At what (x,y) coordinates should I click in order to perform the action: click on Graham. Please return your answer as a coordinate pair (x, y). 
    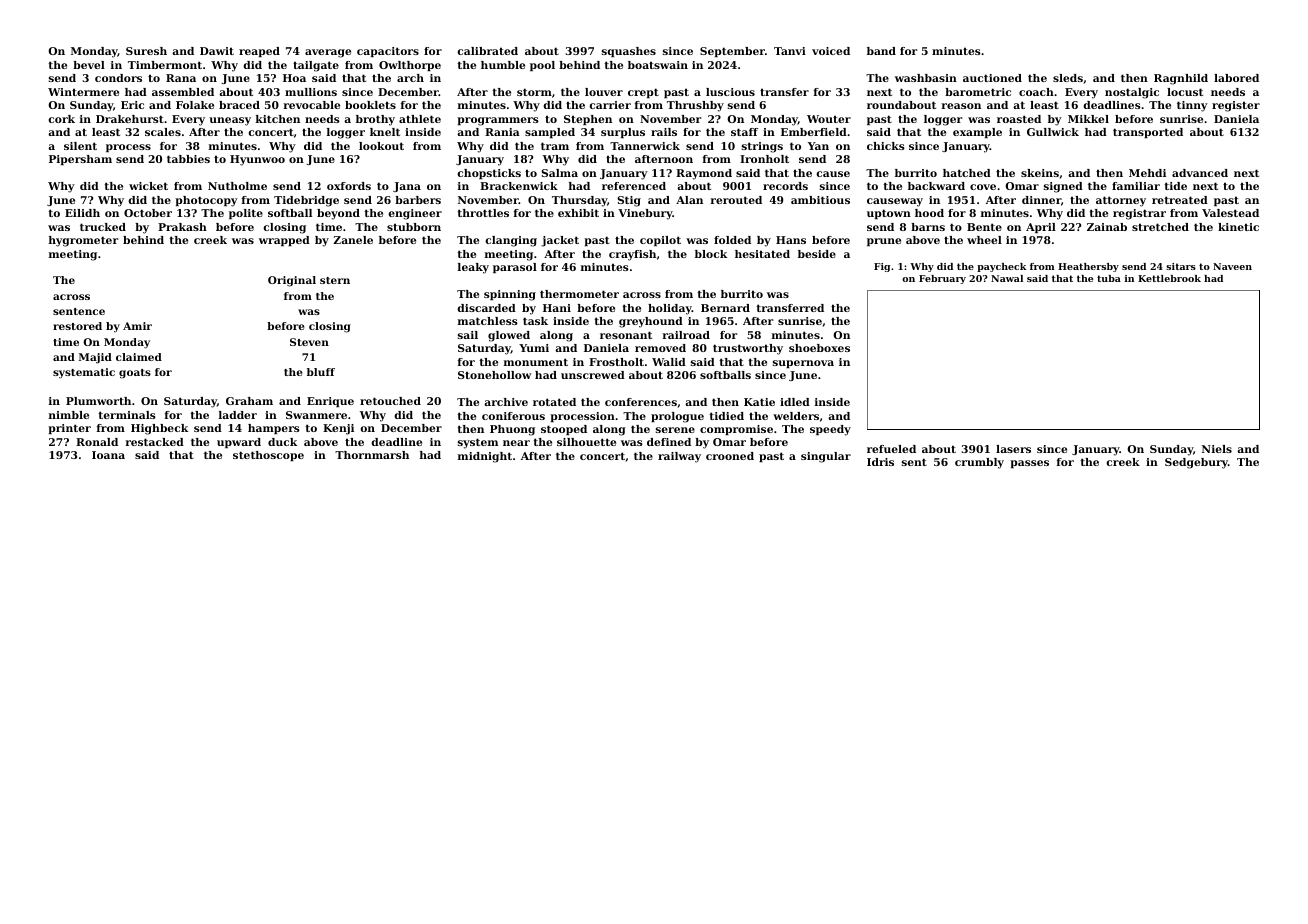
    Looking at the image, I should click on (249, 401).
